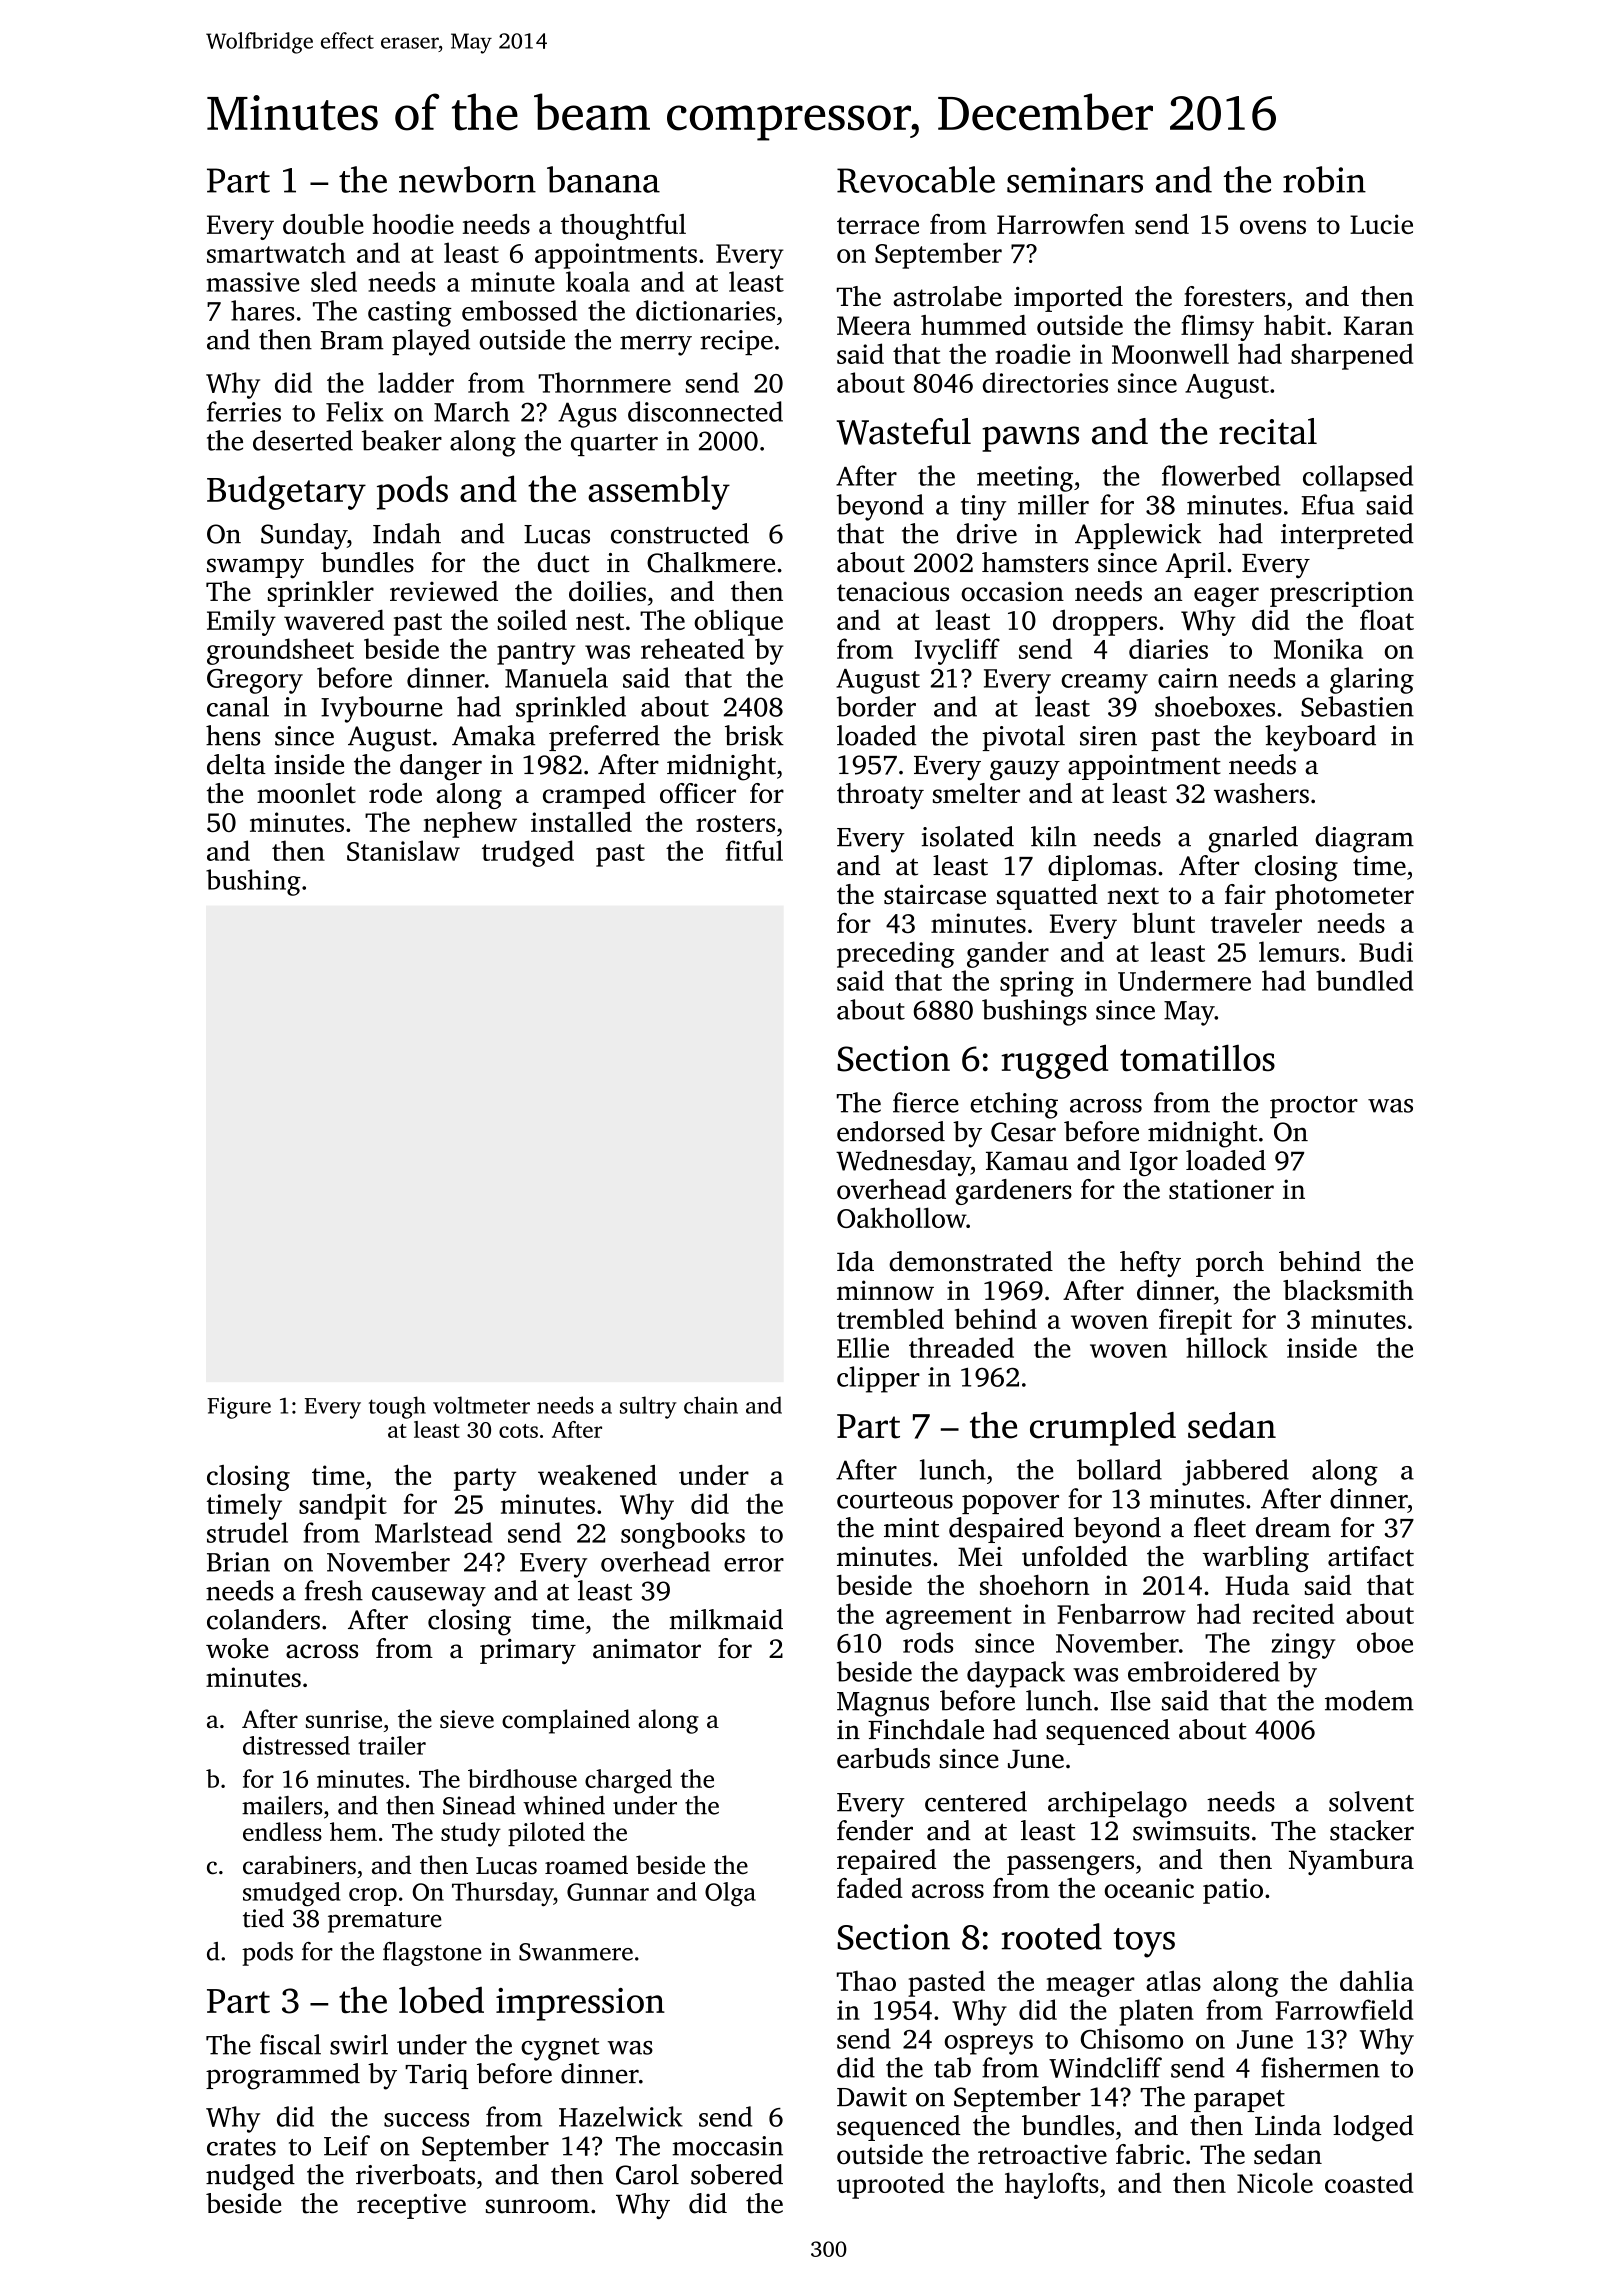 The width and height of the screenshot is (1620, 2292). What do you see at coordinates (1075, 180) in the screenshot?
I see `seminars` at bounding box center [1075, 180].
